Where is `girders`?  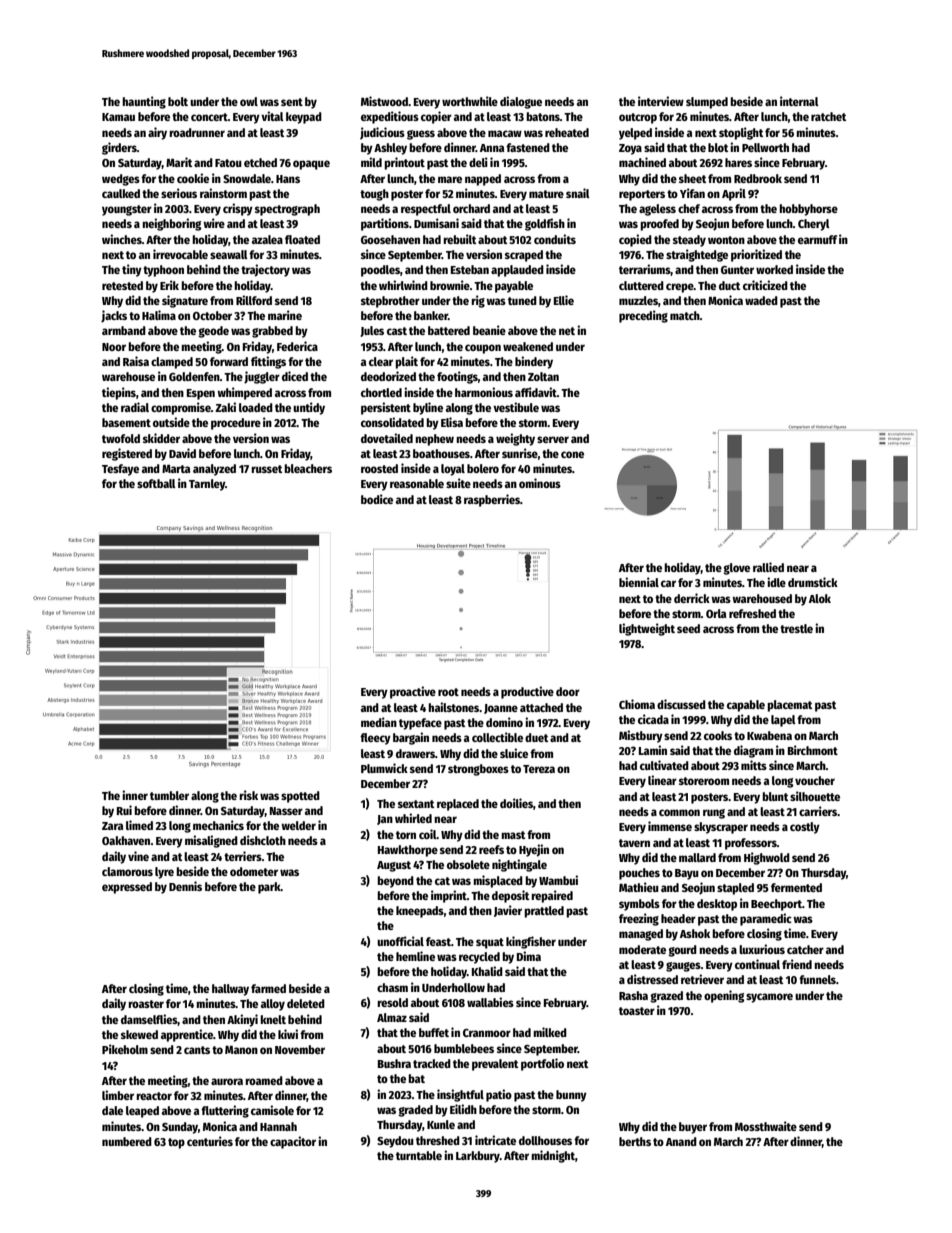
girders is located at coordinates (119, 148).
